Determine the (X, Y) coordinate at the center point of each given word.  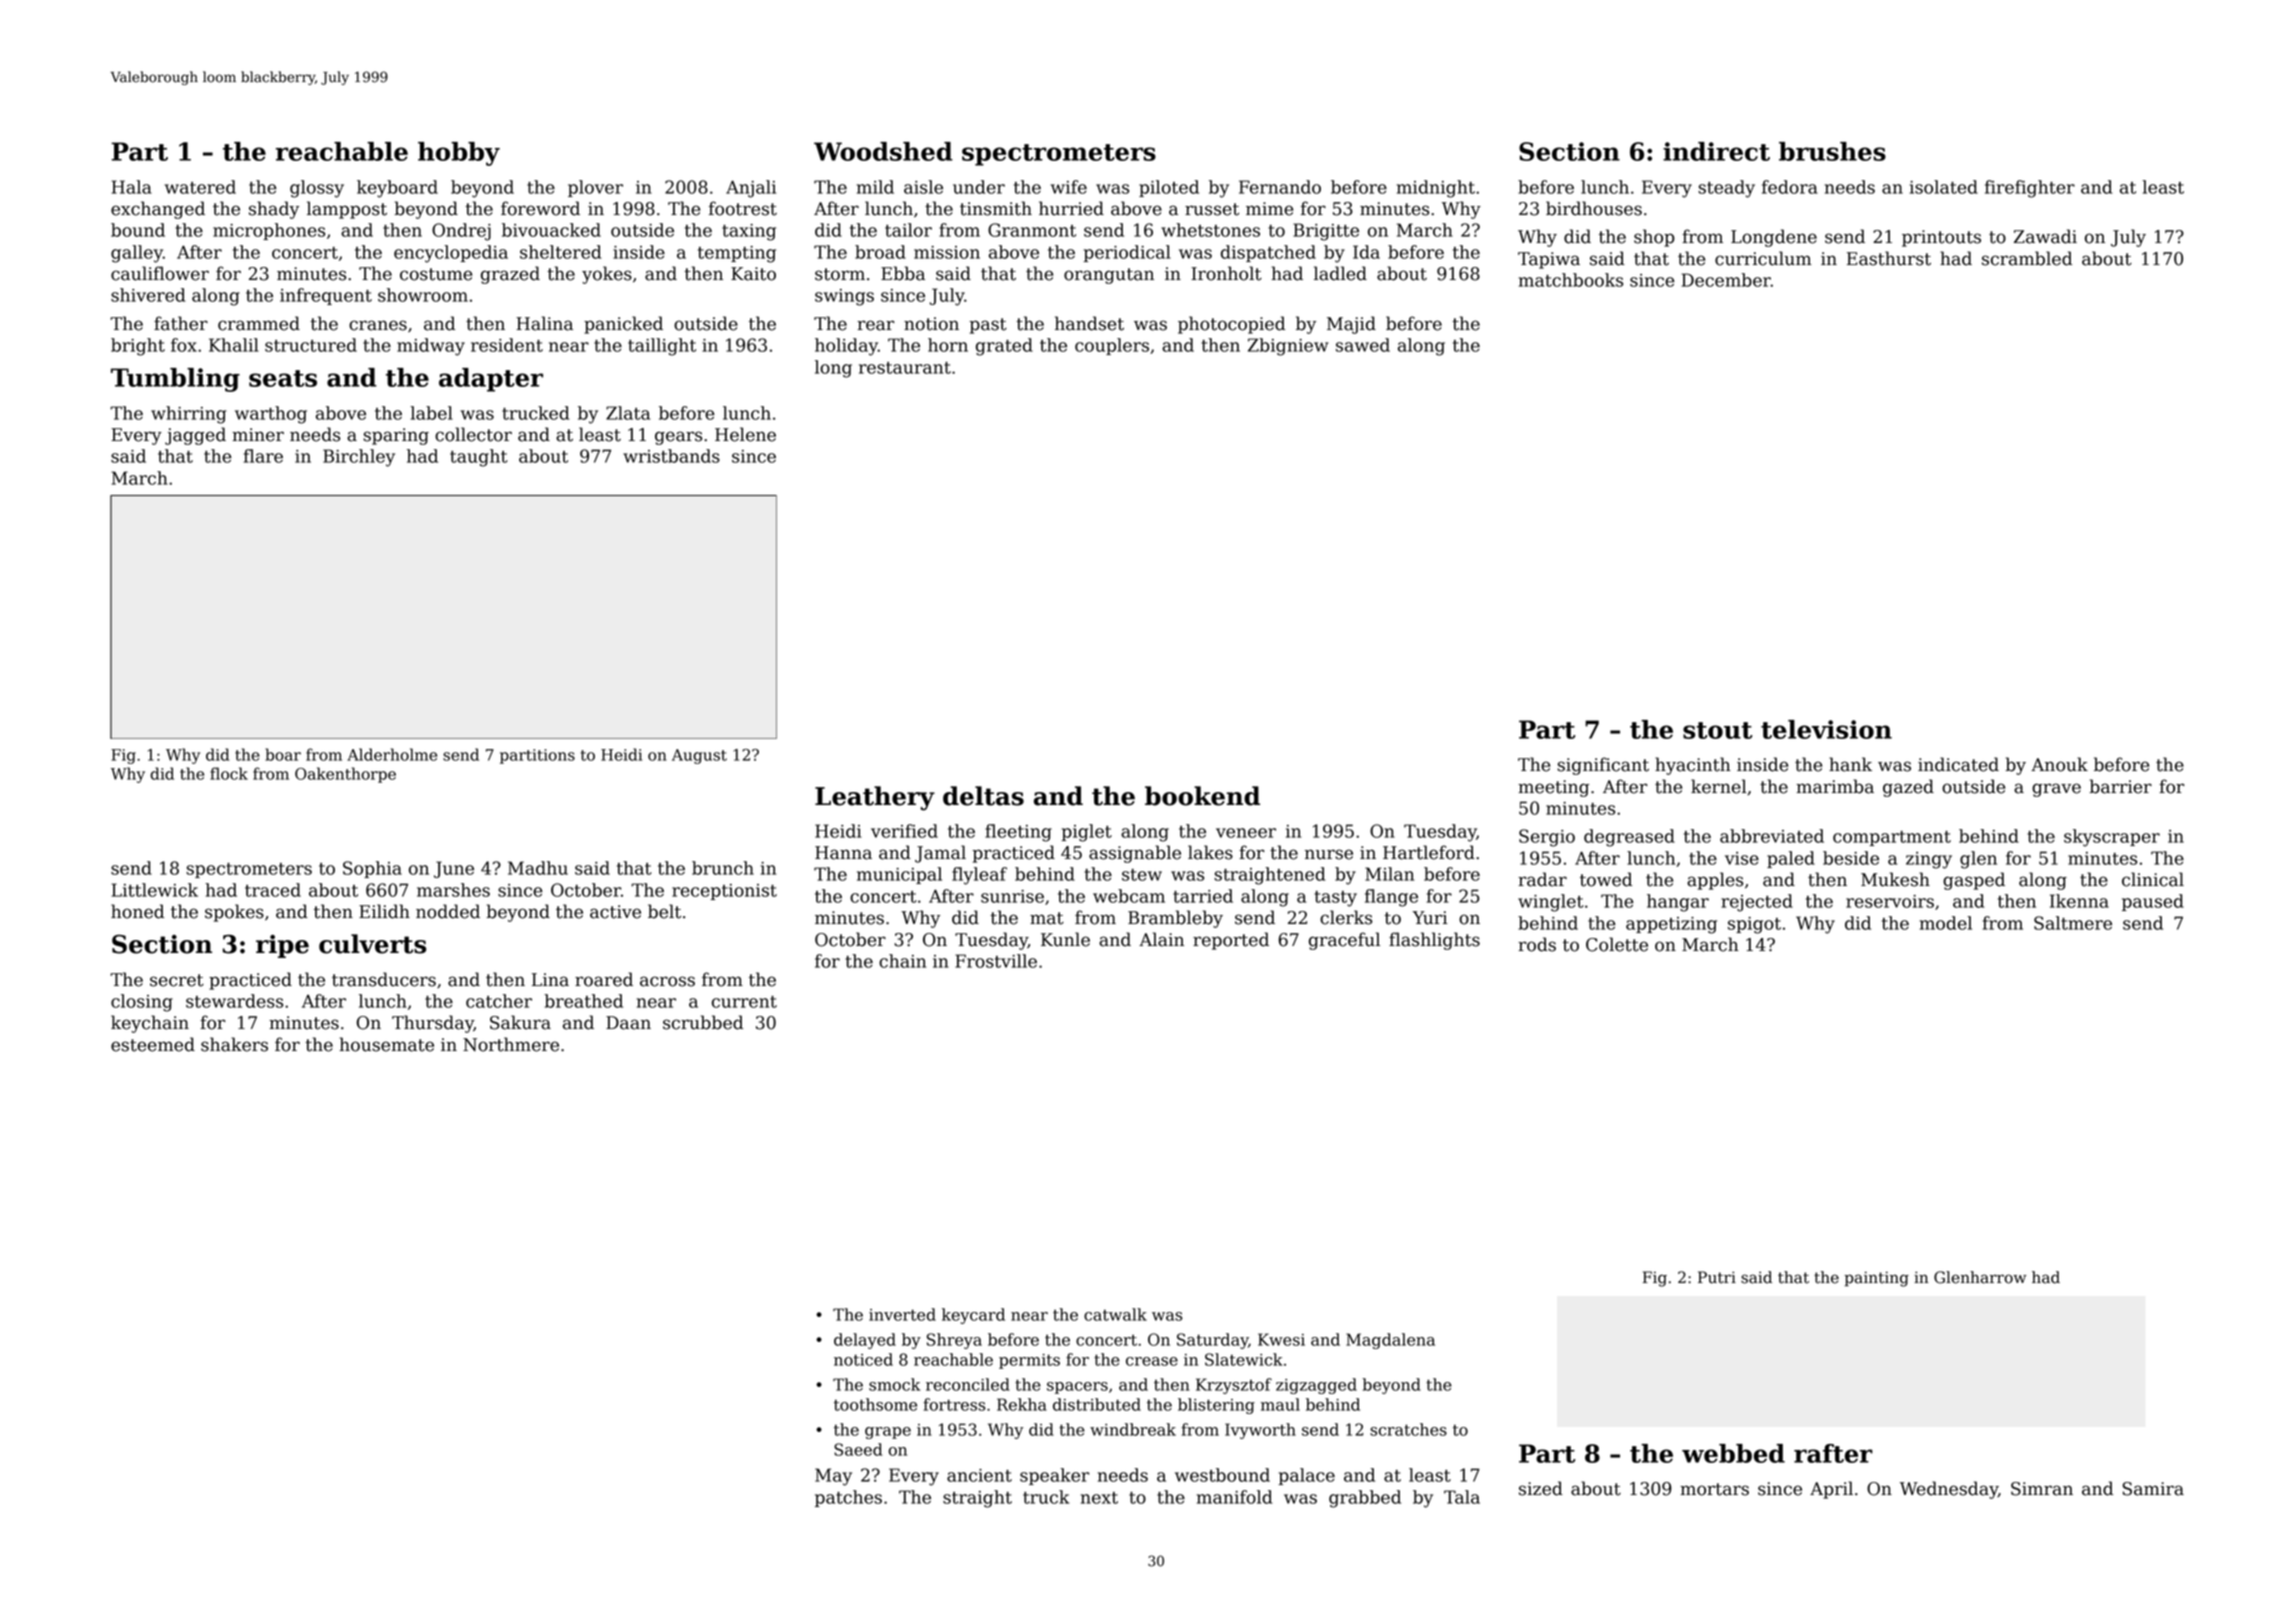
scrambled (2027, 258)
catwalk (1115, 1314)
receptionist (724, 892)
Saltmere (2073, 923)
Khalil (234, 345)
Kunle (1065, 939)
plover (595, 188)
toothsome (875, 1404)
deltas (983, 796)
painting (1876, 1279)
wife (1069, 187)
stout (1717, 730)
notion (931, 324)
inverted (902, 1314)
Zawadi (2045, 236)
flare (263, 456)
